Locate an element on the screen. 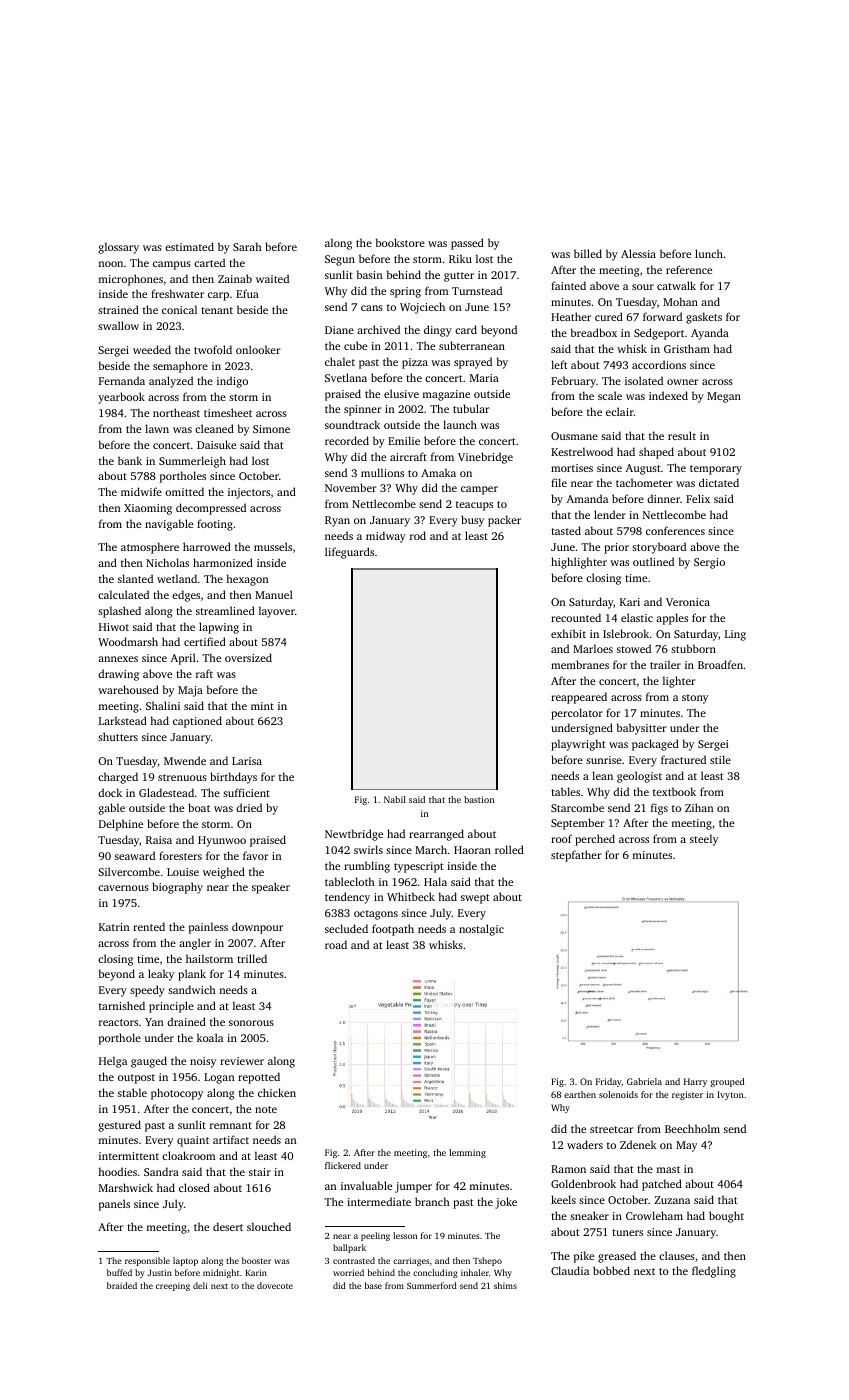  Diane is located at coordinates (339, 330).
